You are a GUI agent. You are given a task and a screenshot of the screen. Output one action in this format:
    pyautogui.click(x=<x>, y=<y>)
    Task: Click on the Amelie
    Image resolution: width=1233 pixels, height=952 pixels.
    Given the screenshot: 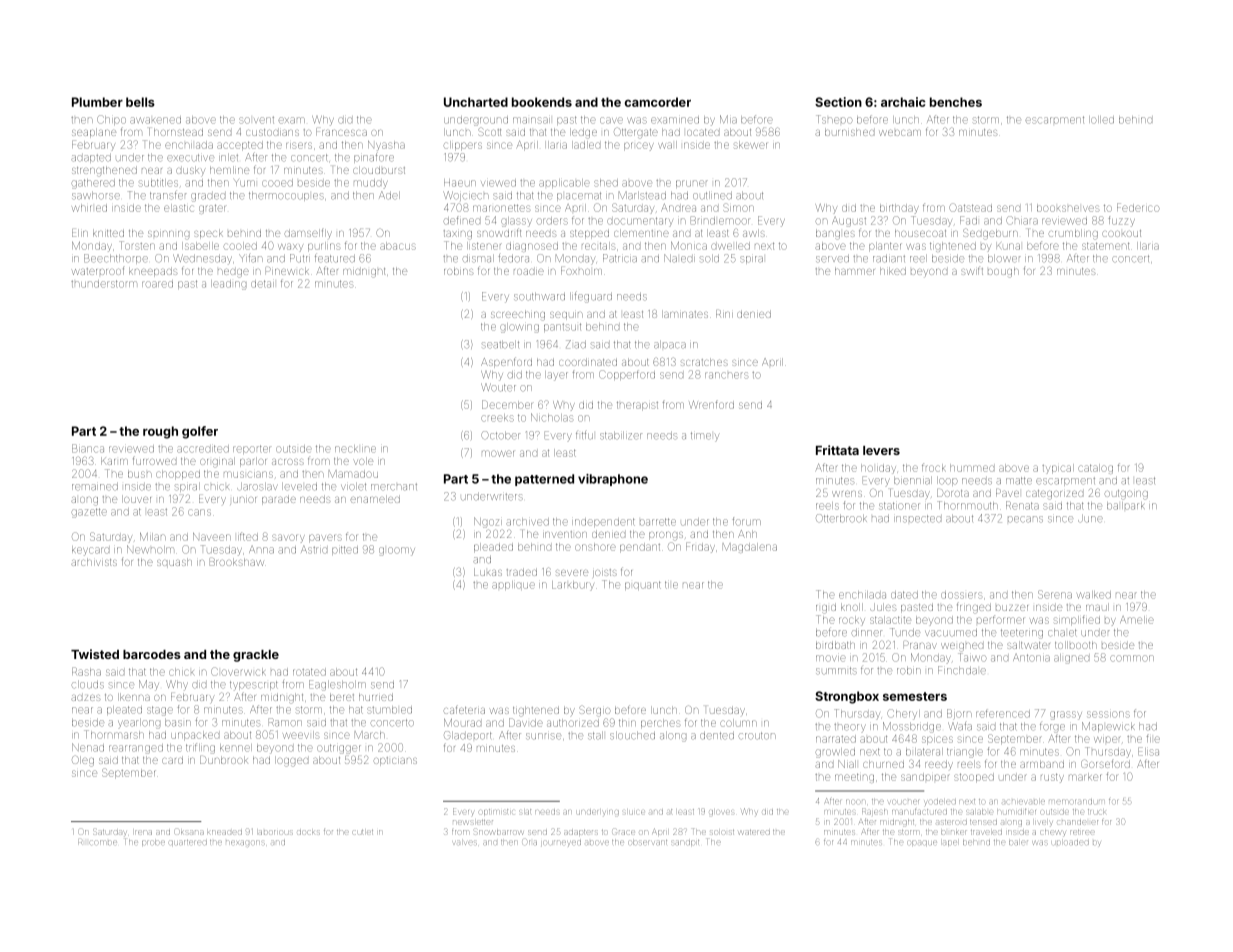 What is the action you would take?
    pyautogui.click(x=1137, y=620)
